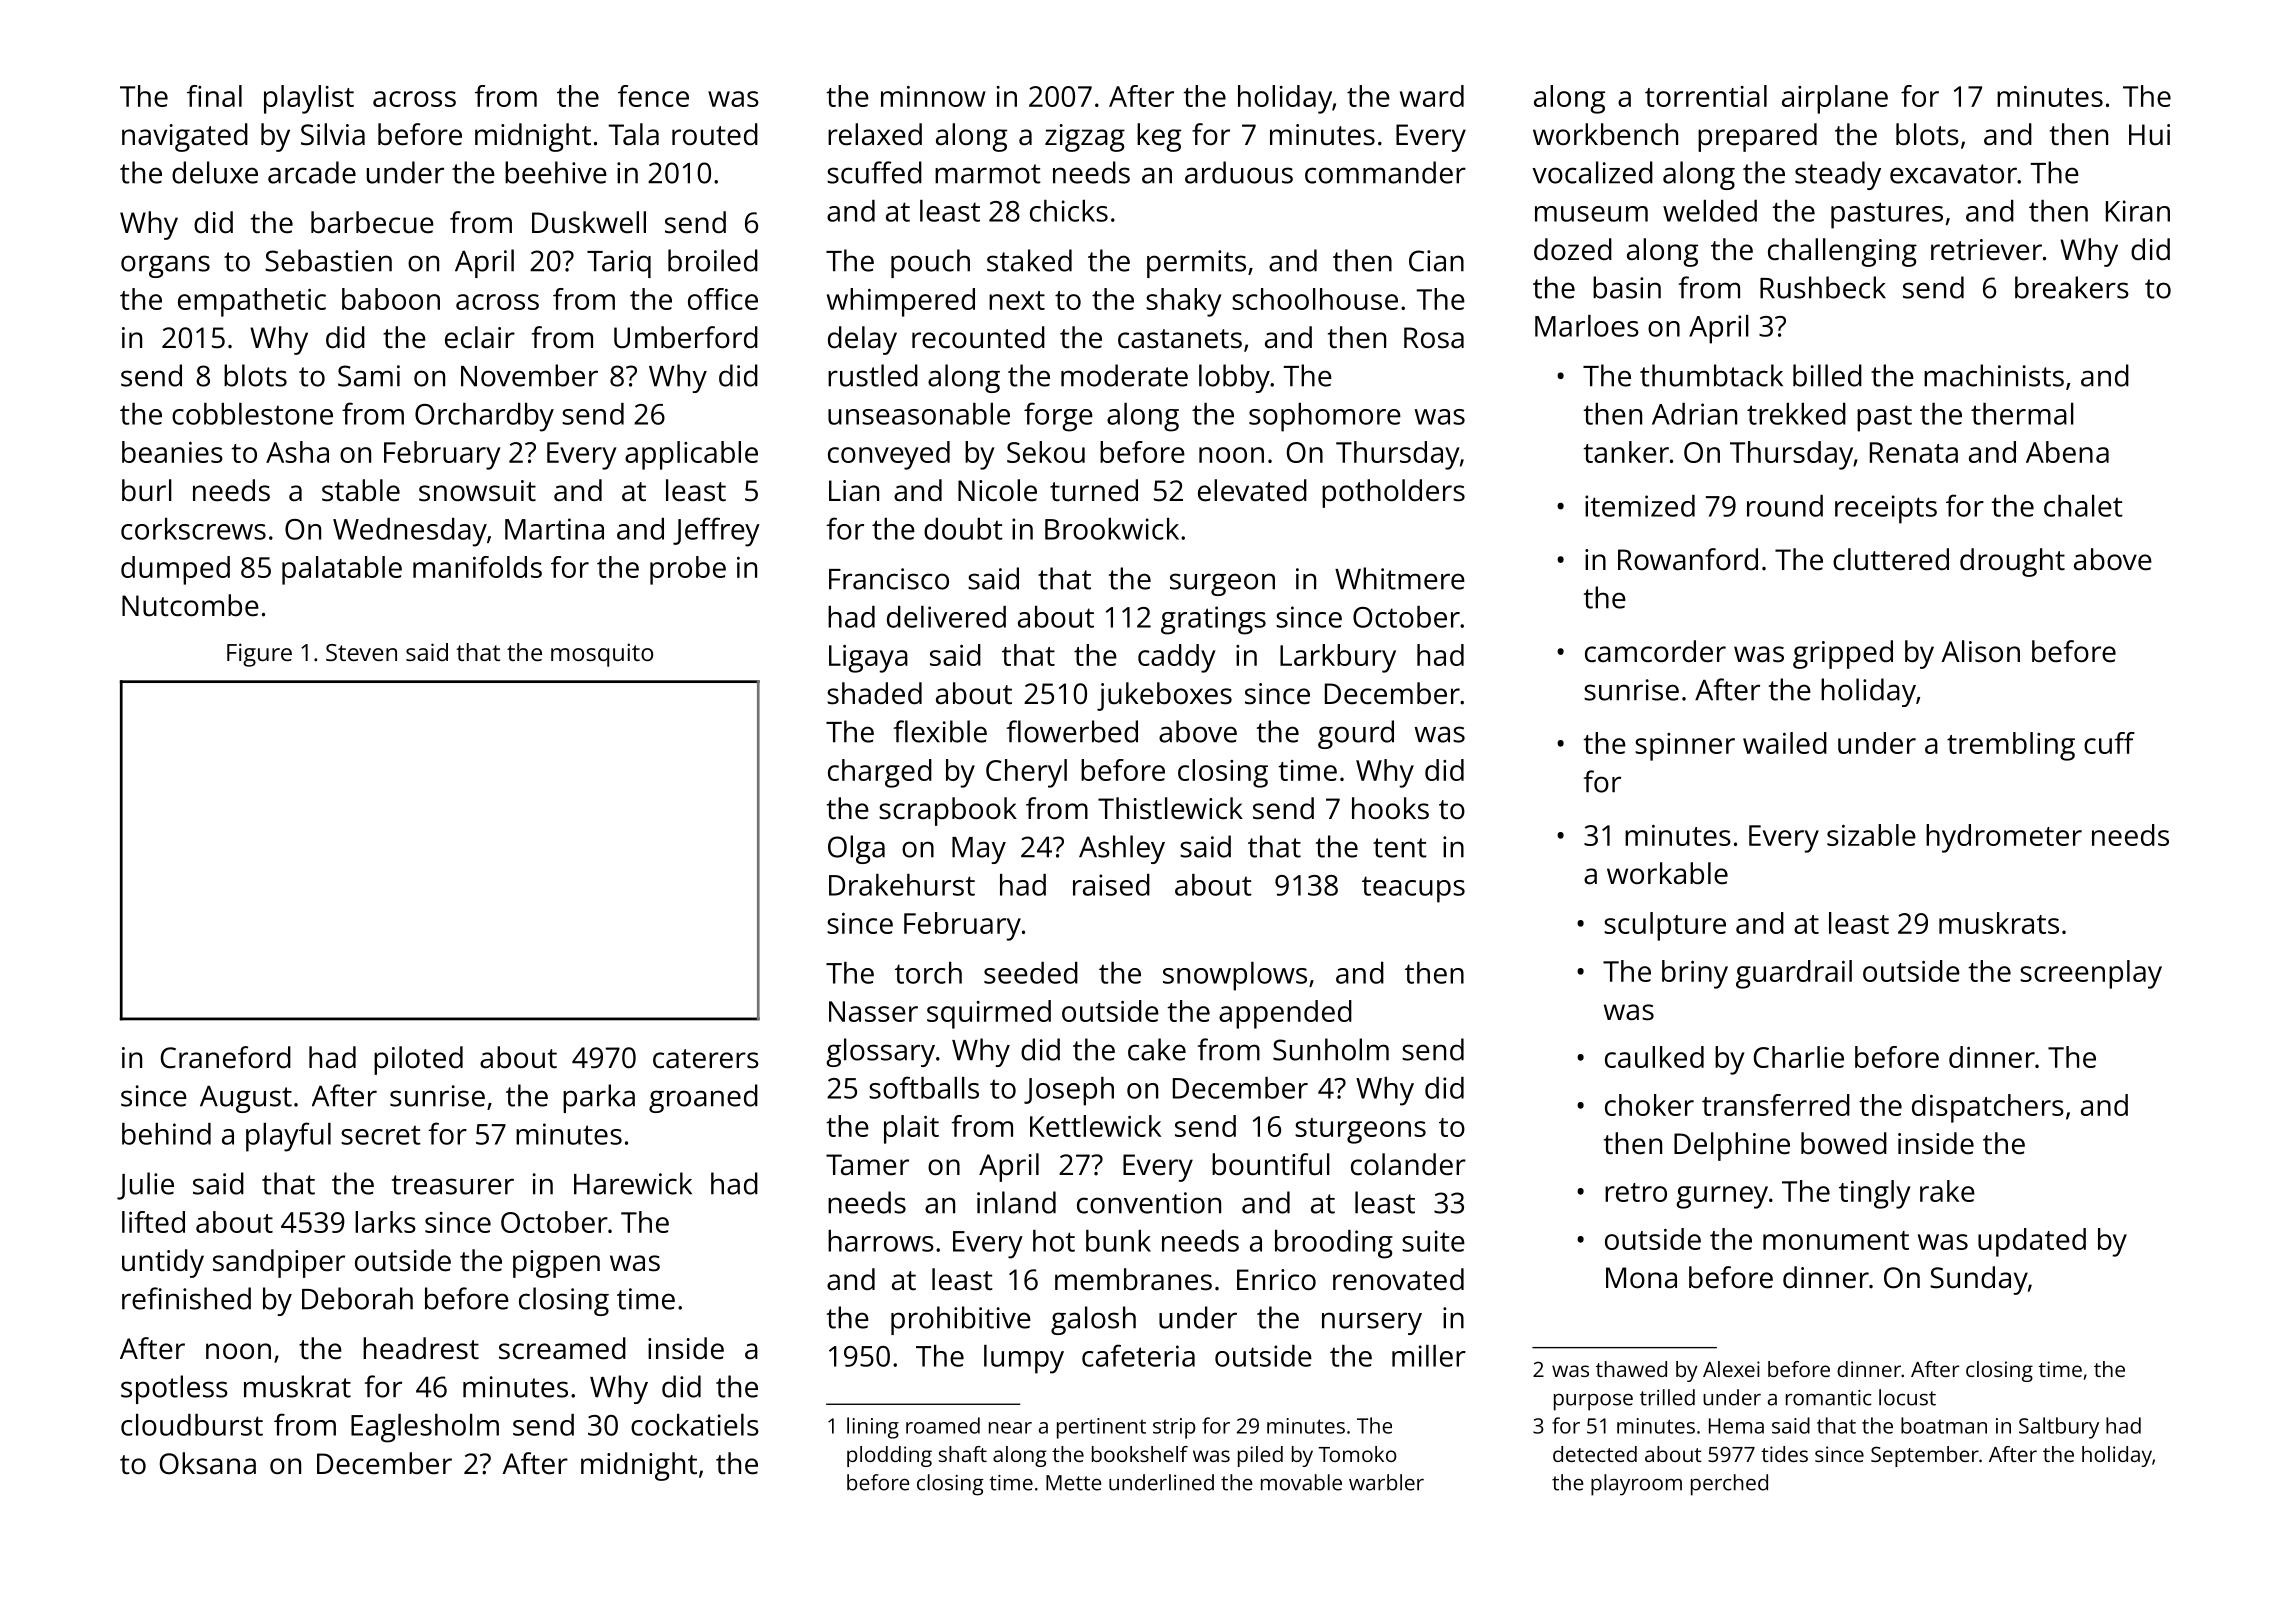 The width and height of the screenshot is (2292, 1620). I want to click on ward, so click(1432, 96).
